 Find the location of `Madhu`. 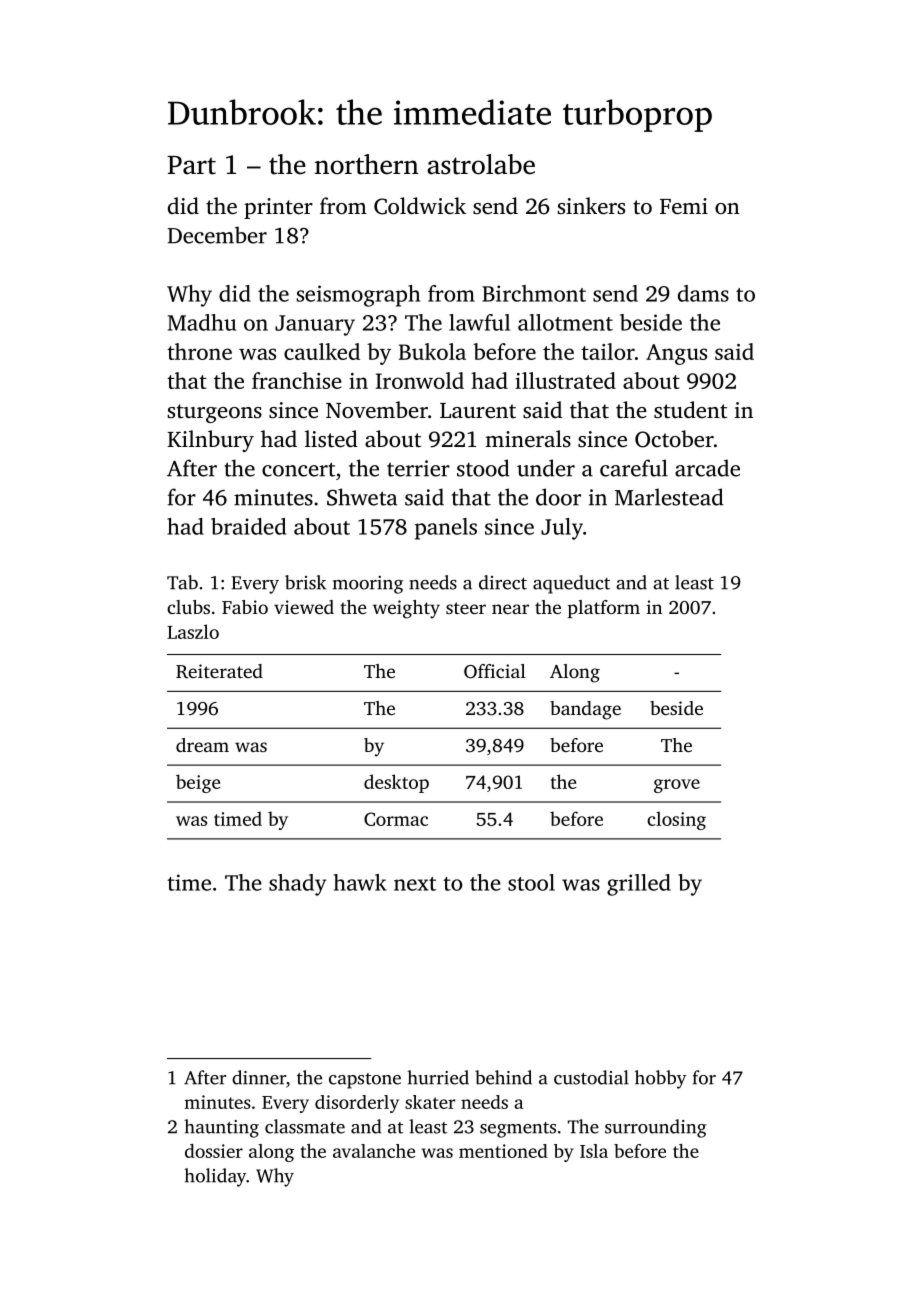

Madhu is located at coordinates (202, 322).
